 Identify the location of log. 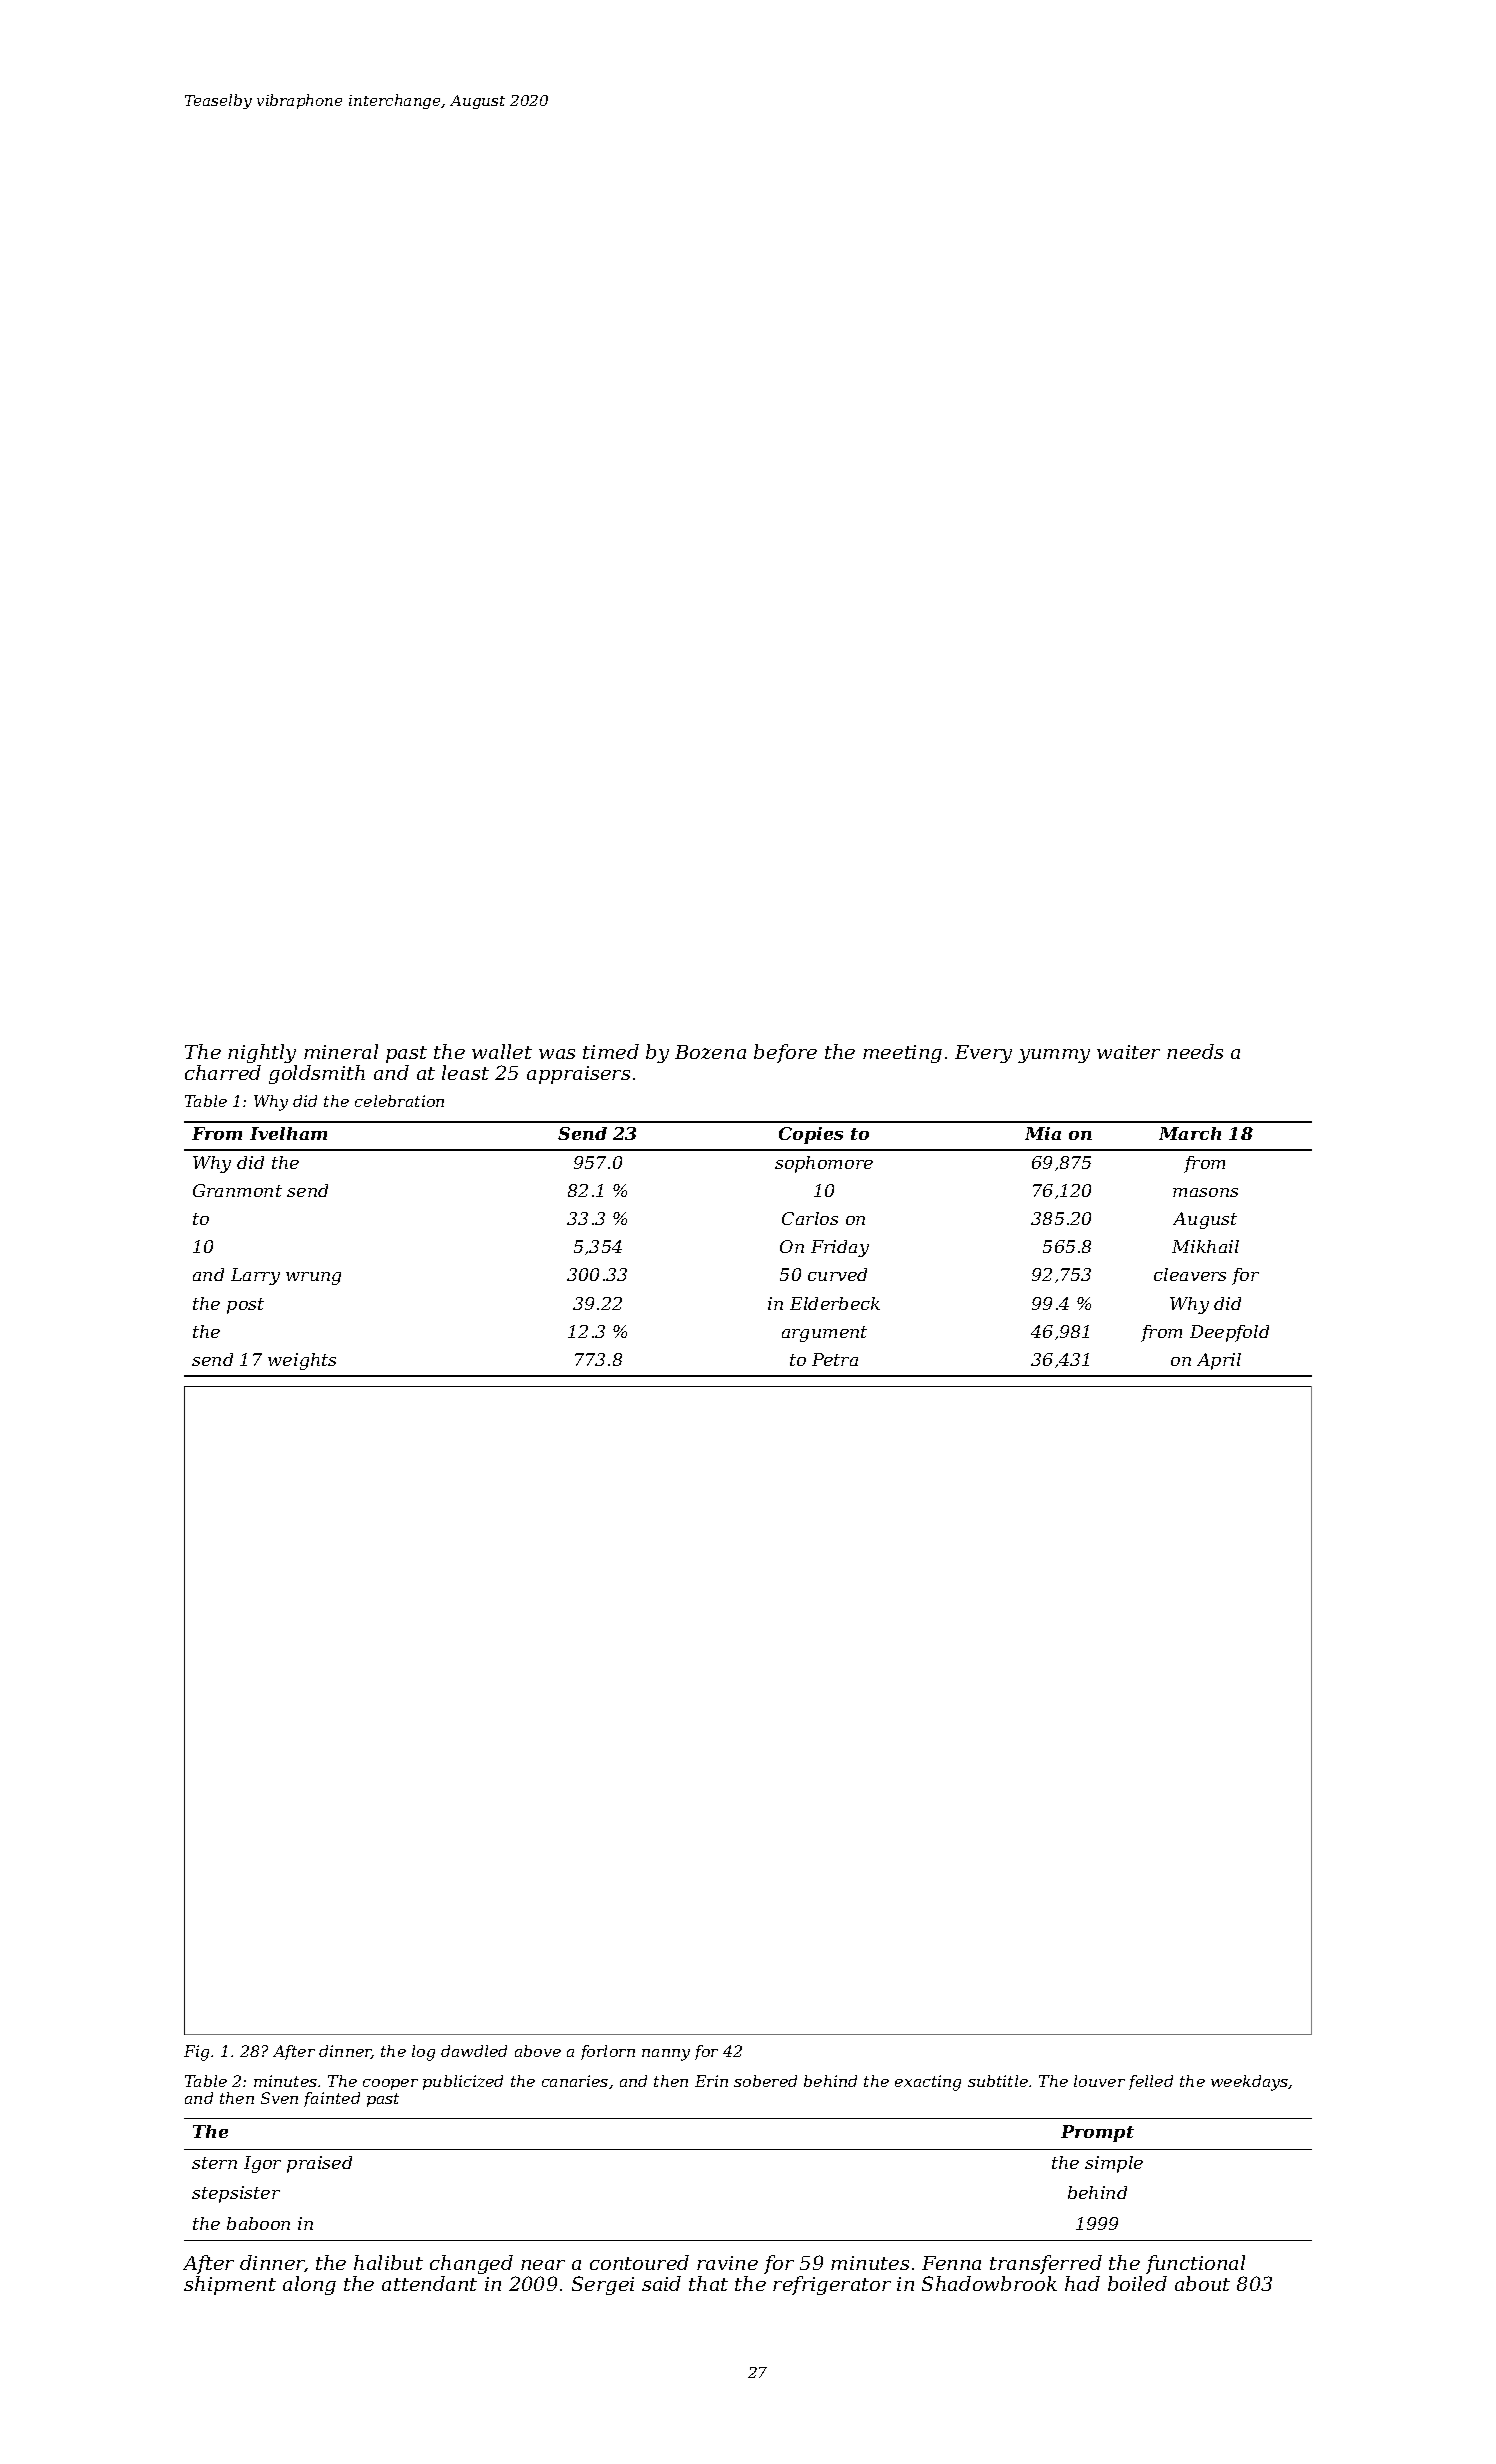
(423, 2053).
